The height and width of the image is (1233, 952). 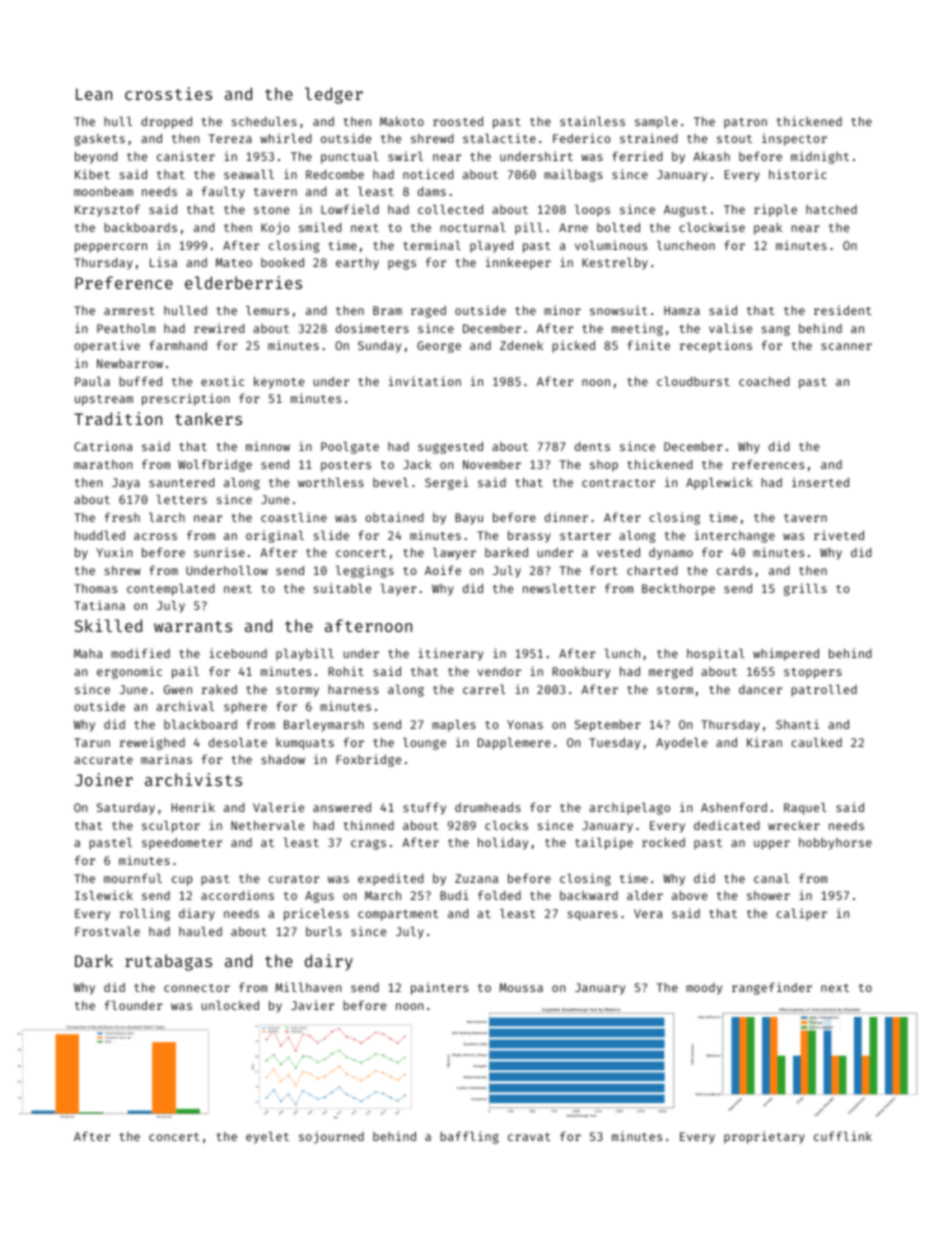 What do you see at coordinates (805, 589) in the image?
I see `grills` at bounding box center [805, 589].
